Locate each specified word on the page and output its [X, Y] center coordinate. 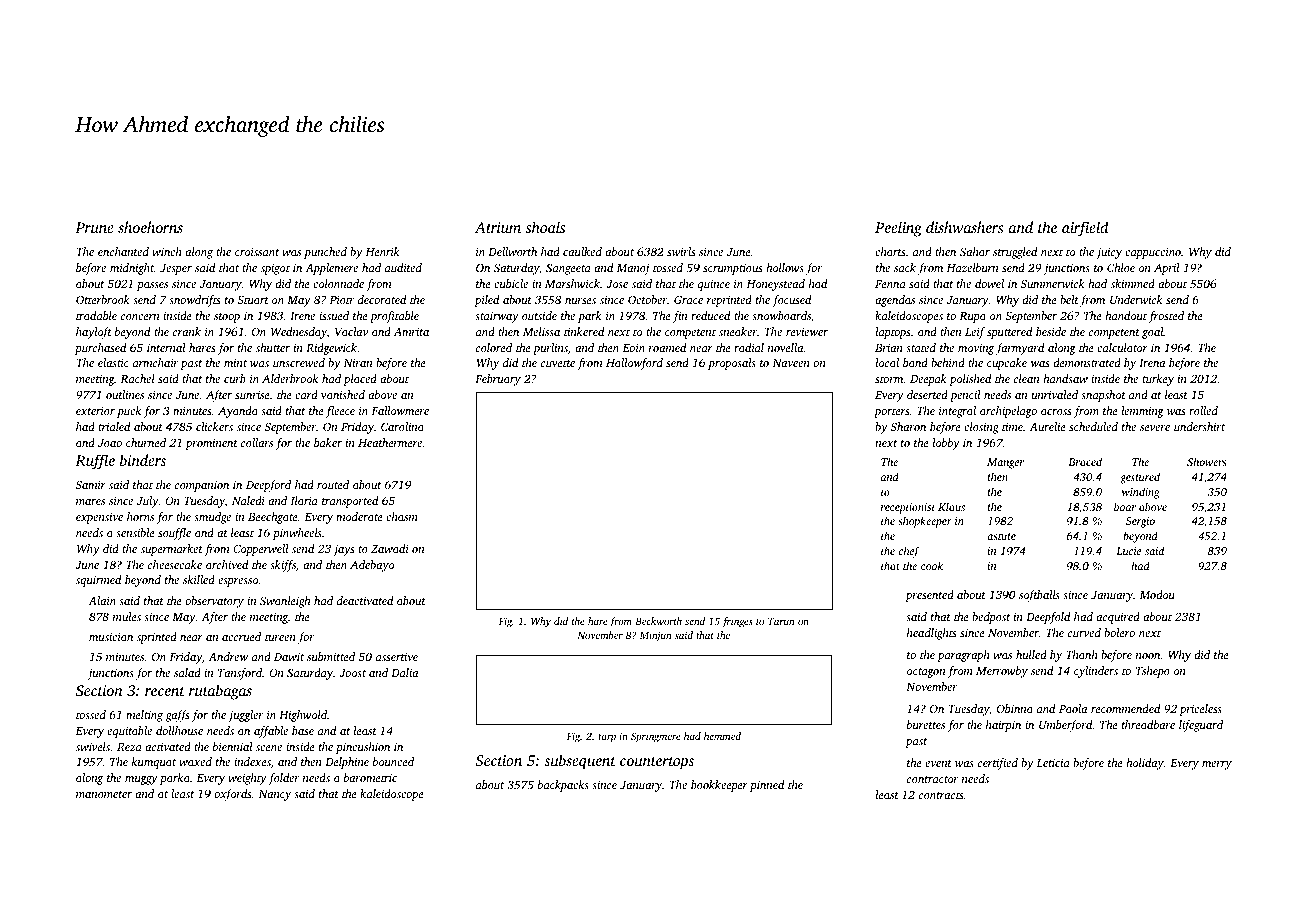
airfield [1085, 229]
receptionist [908, 508]
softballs [1039, 596]
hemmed [722, 736]
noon [1148, 656]
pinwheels [297, 534]
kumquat [154, 763]
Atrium [498, 227]
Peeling [898, 229]
